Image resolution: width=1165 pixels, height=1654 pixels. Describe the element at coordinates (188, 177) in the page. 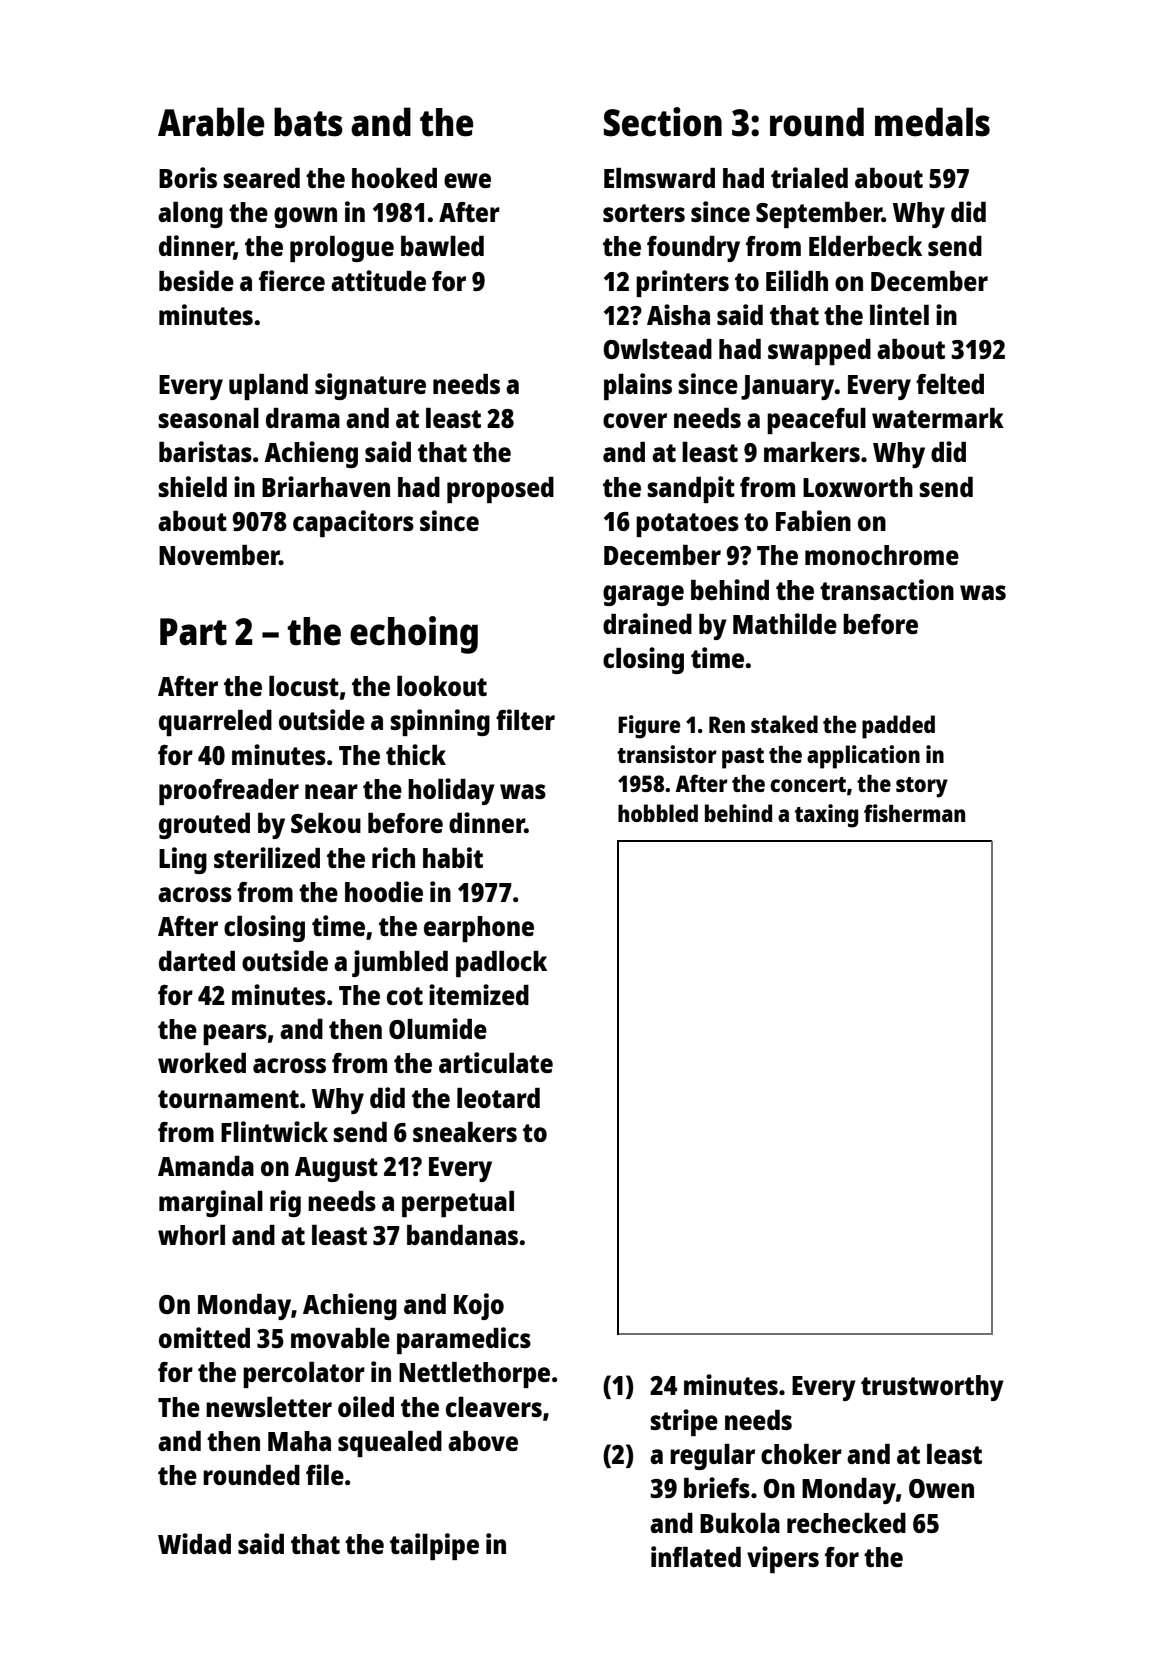

I see `Boris` at that location.
